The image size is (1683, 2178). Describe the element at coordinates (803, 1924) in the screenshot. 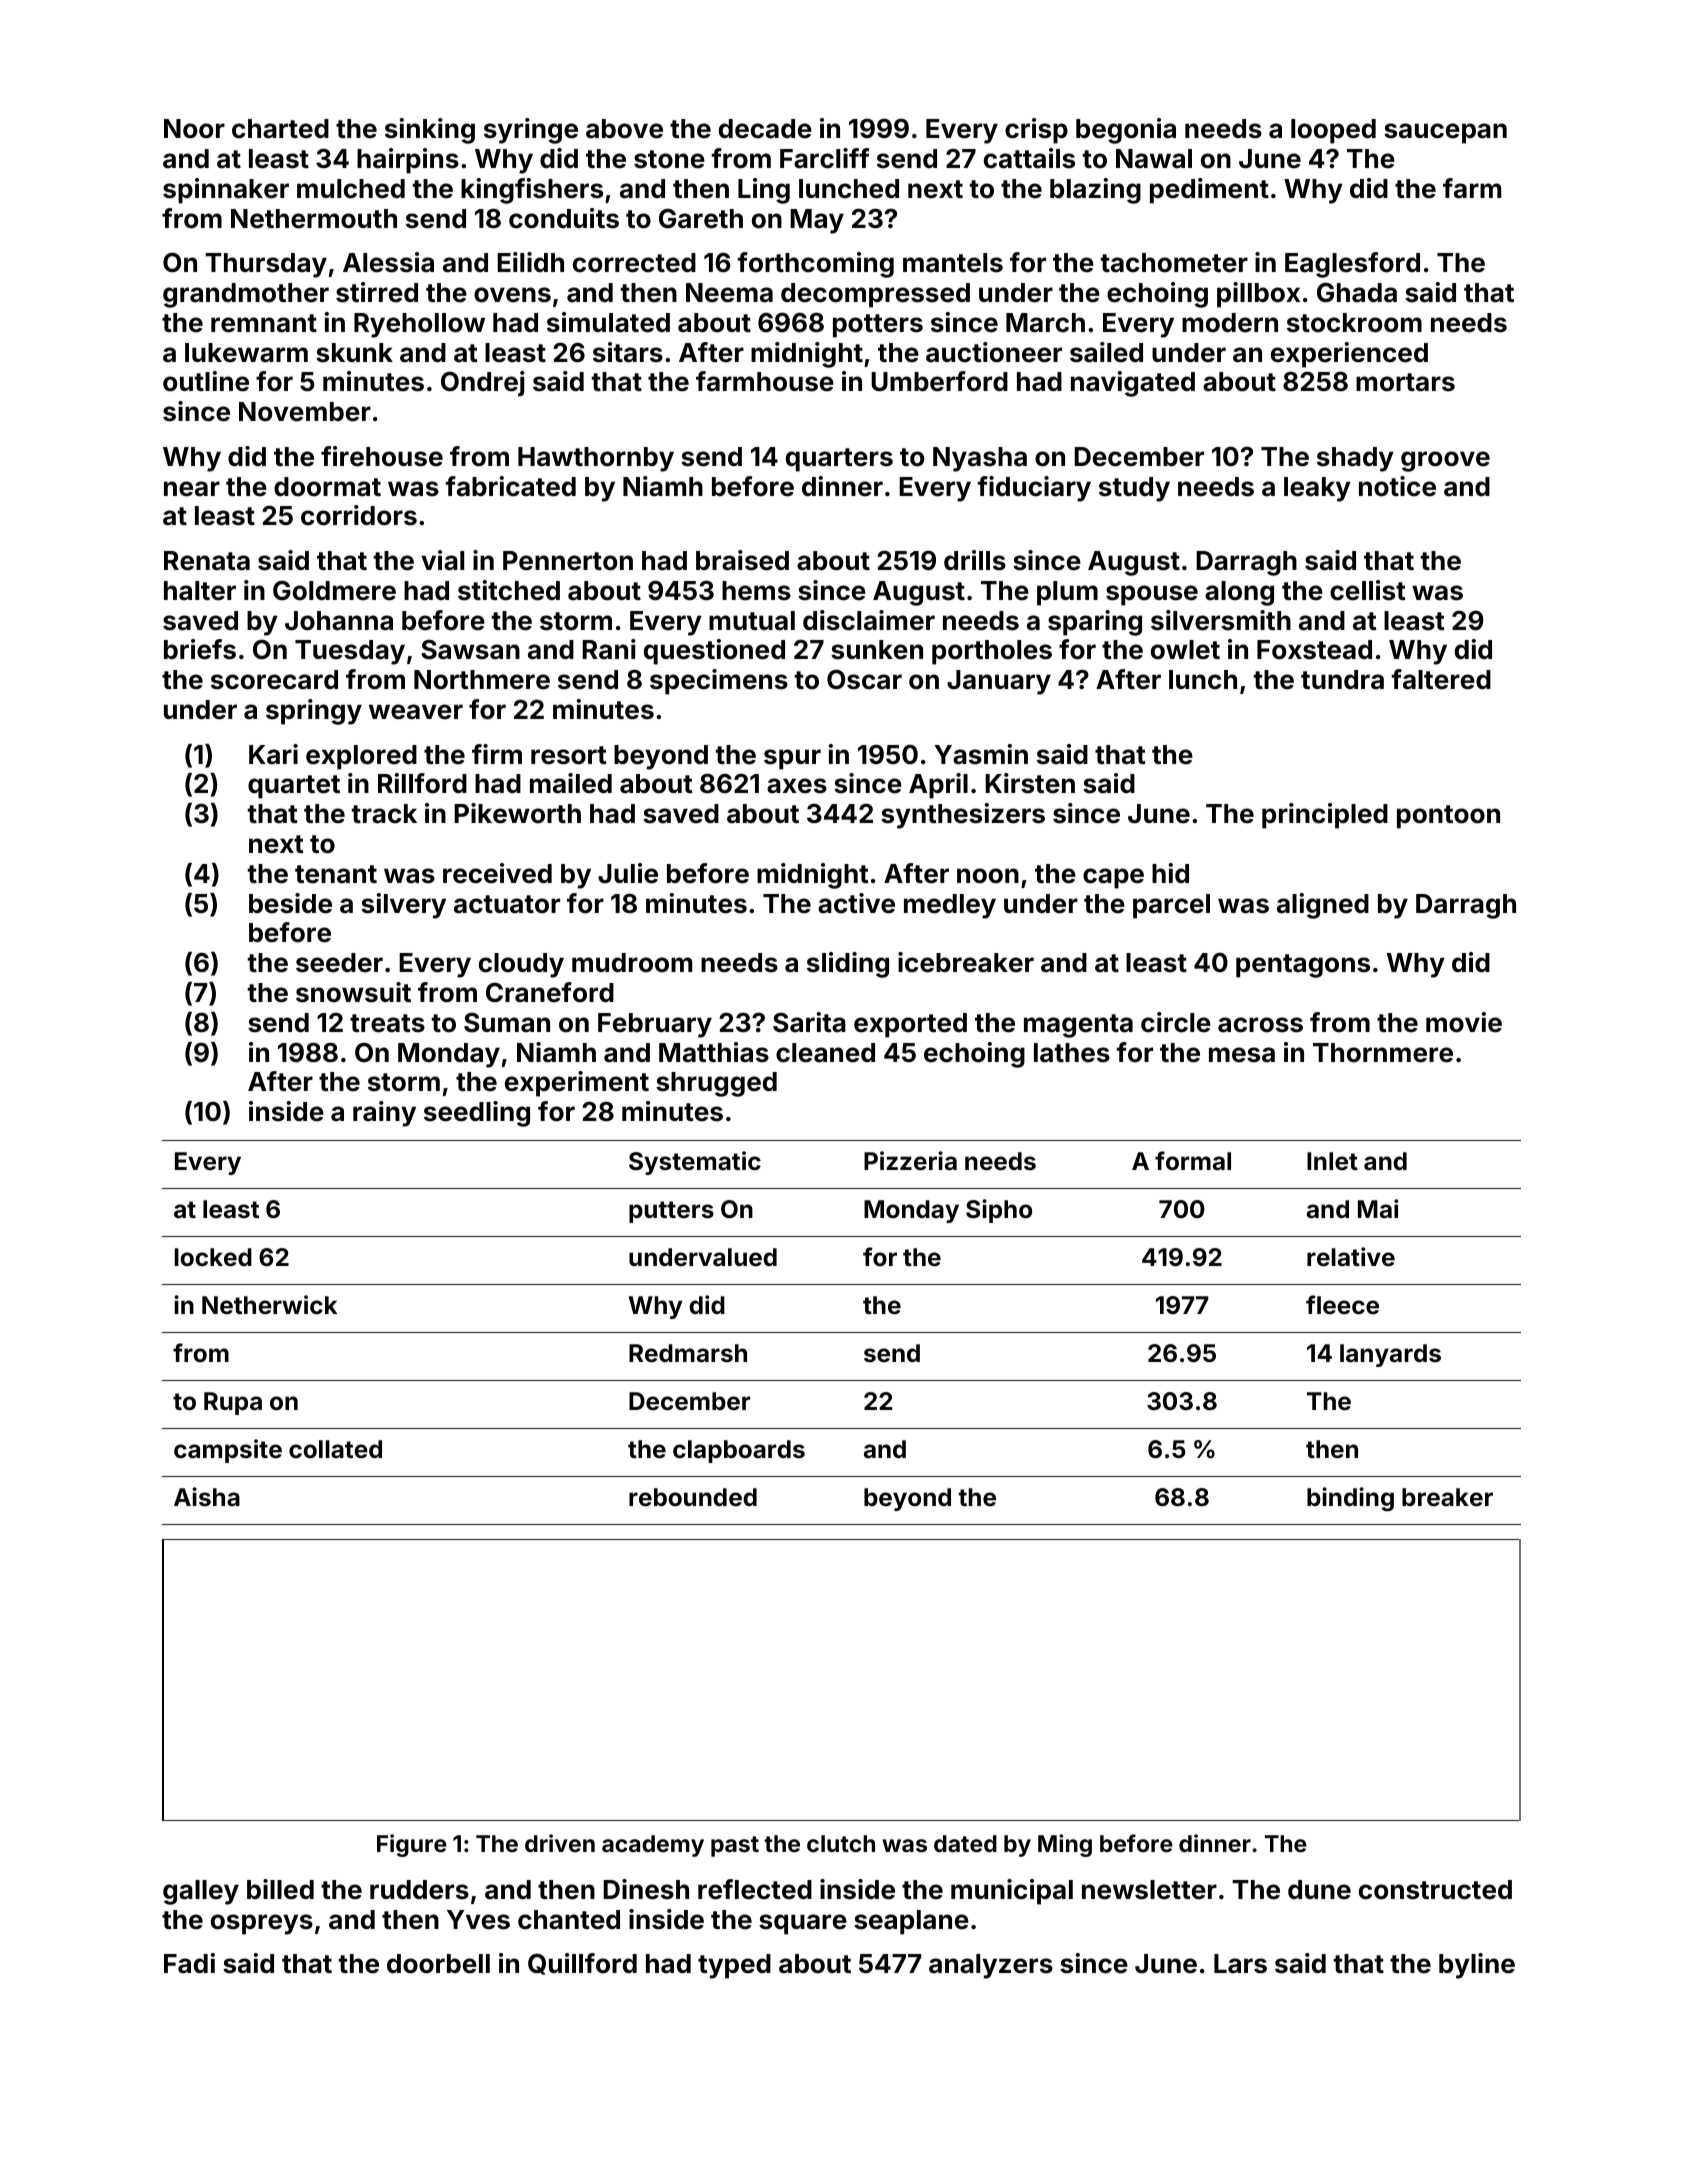

I see `square` at that location.
